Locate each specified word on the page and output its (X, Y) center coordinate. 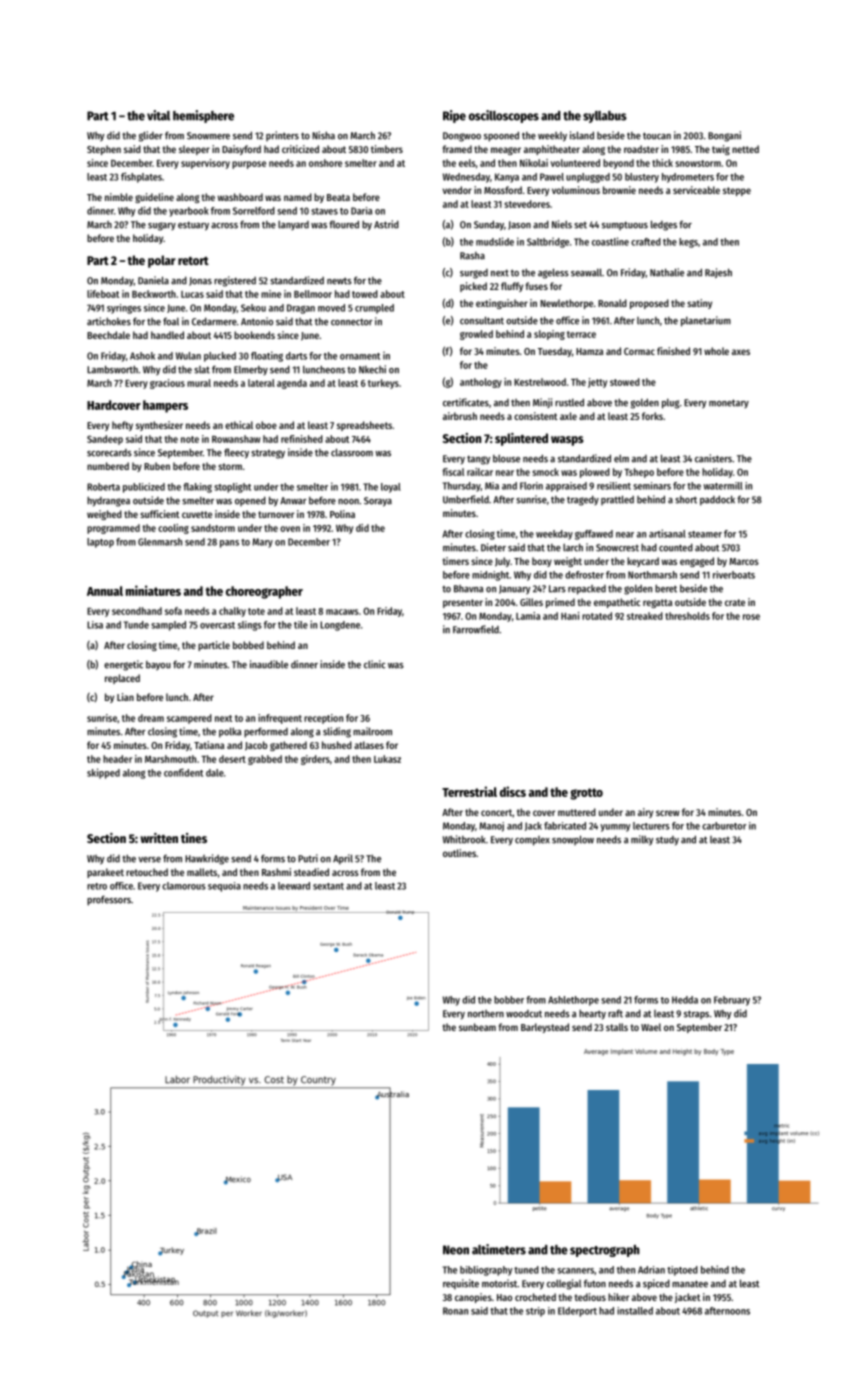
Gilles (531, 602)
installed (635, 1311)
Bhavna (468, 589)
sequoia (224, 887)
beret (666, 588)
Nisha (323, 135)
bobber (509, 1000)
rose (751, 617)
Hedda (685, 1000)
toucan (657, 136)
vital (158, 115)
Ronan (455, 1311)
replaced (122, 679)
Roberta (103, 487)
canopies (473, 1298)
